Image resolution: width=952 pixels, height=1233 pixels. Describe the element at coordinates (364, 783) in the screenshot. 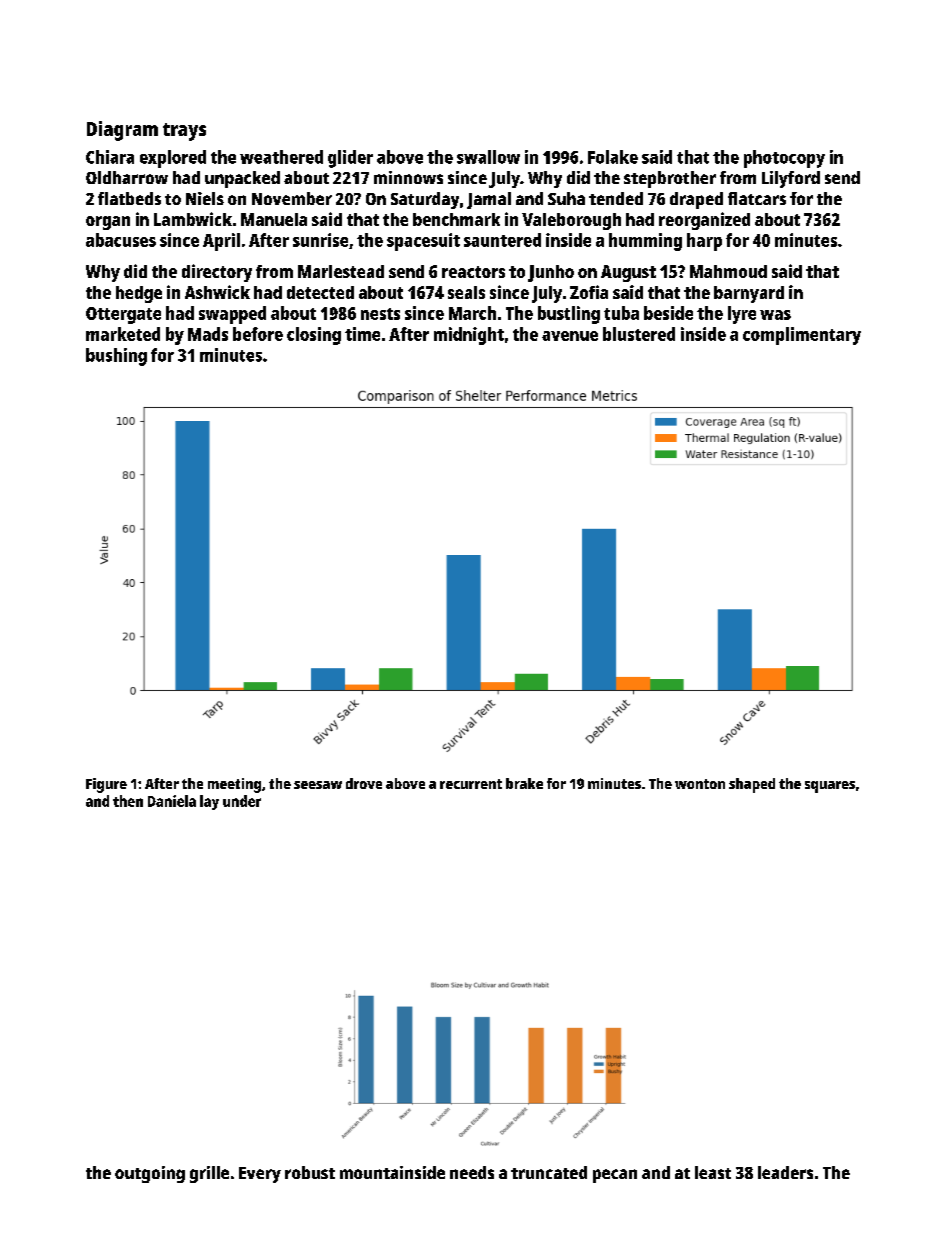

I see `drove` at that location.
